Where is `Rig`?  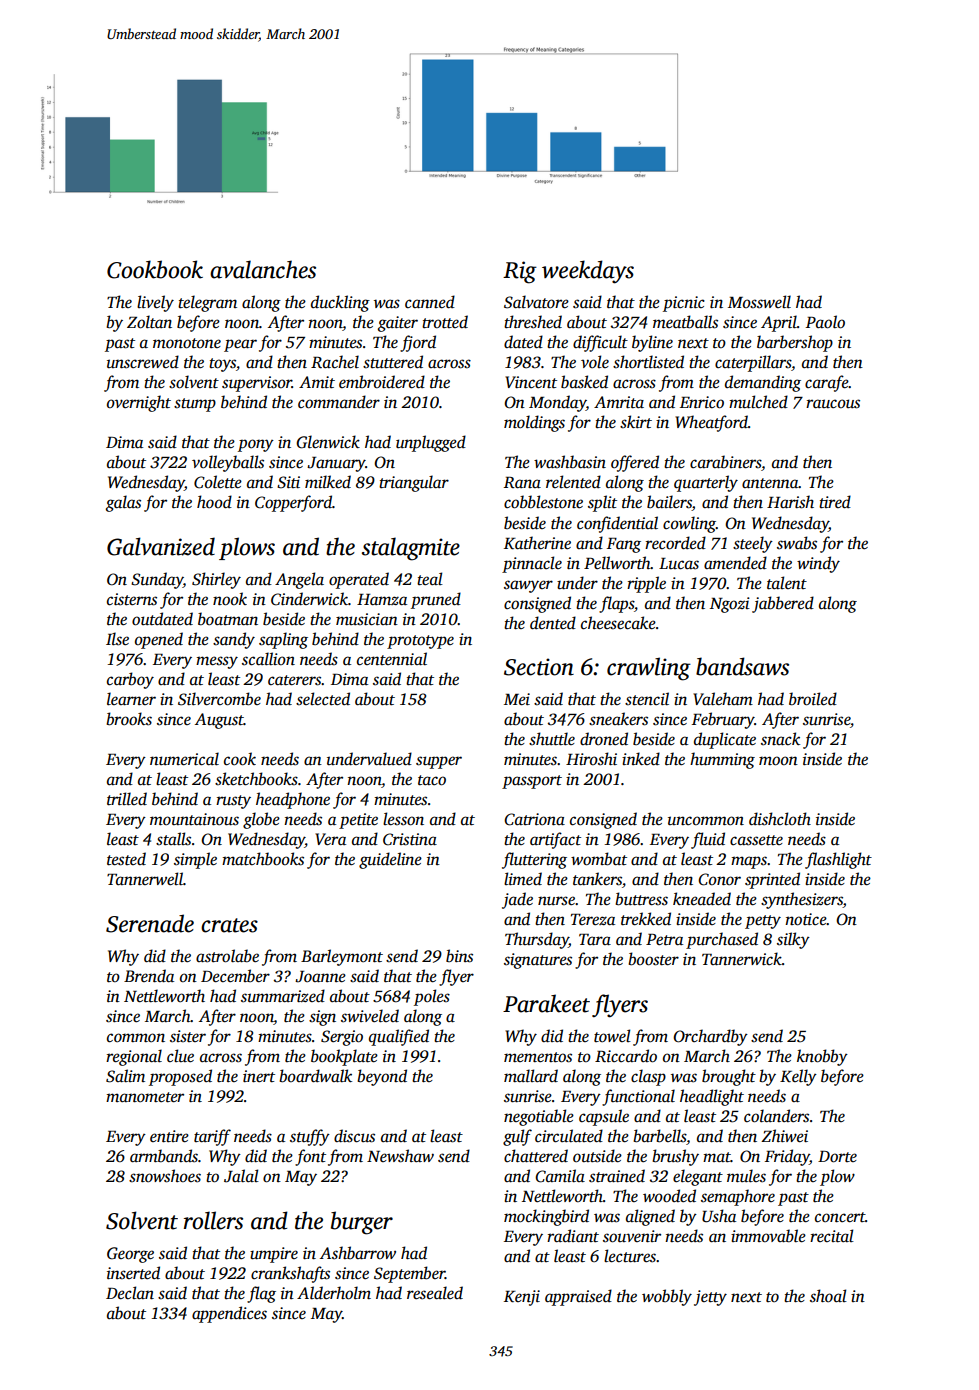
Rig is located at coordinates (520, 272).
